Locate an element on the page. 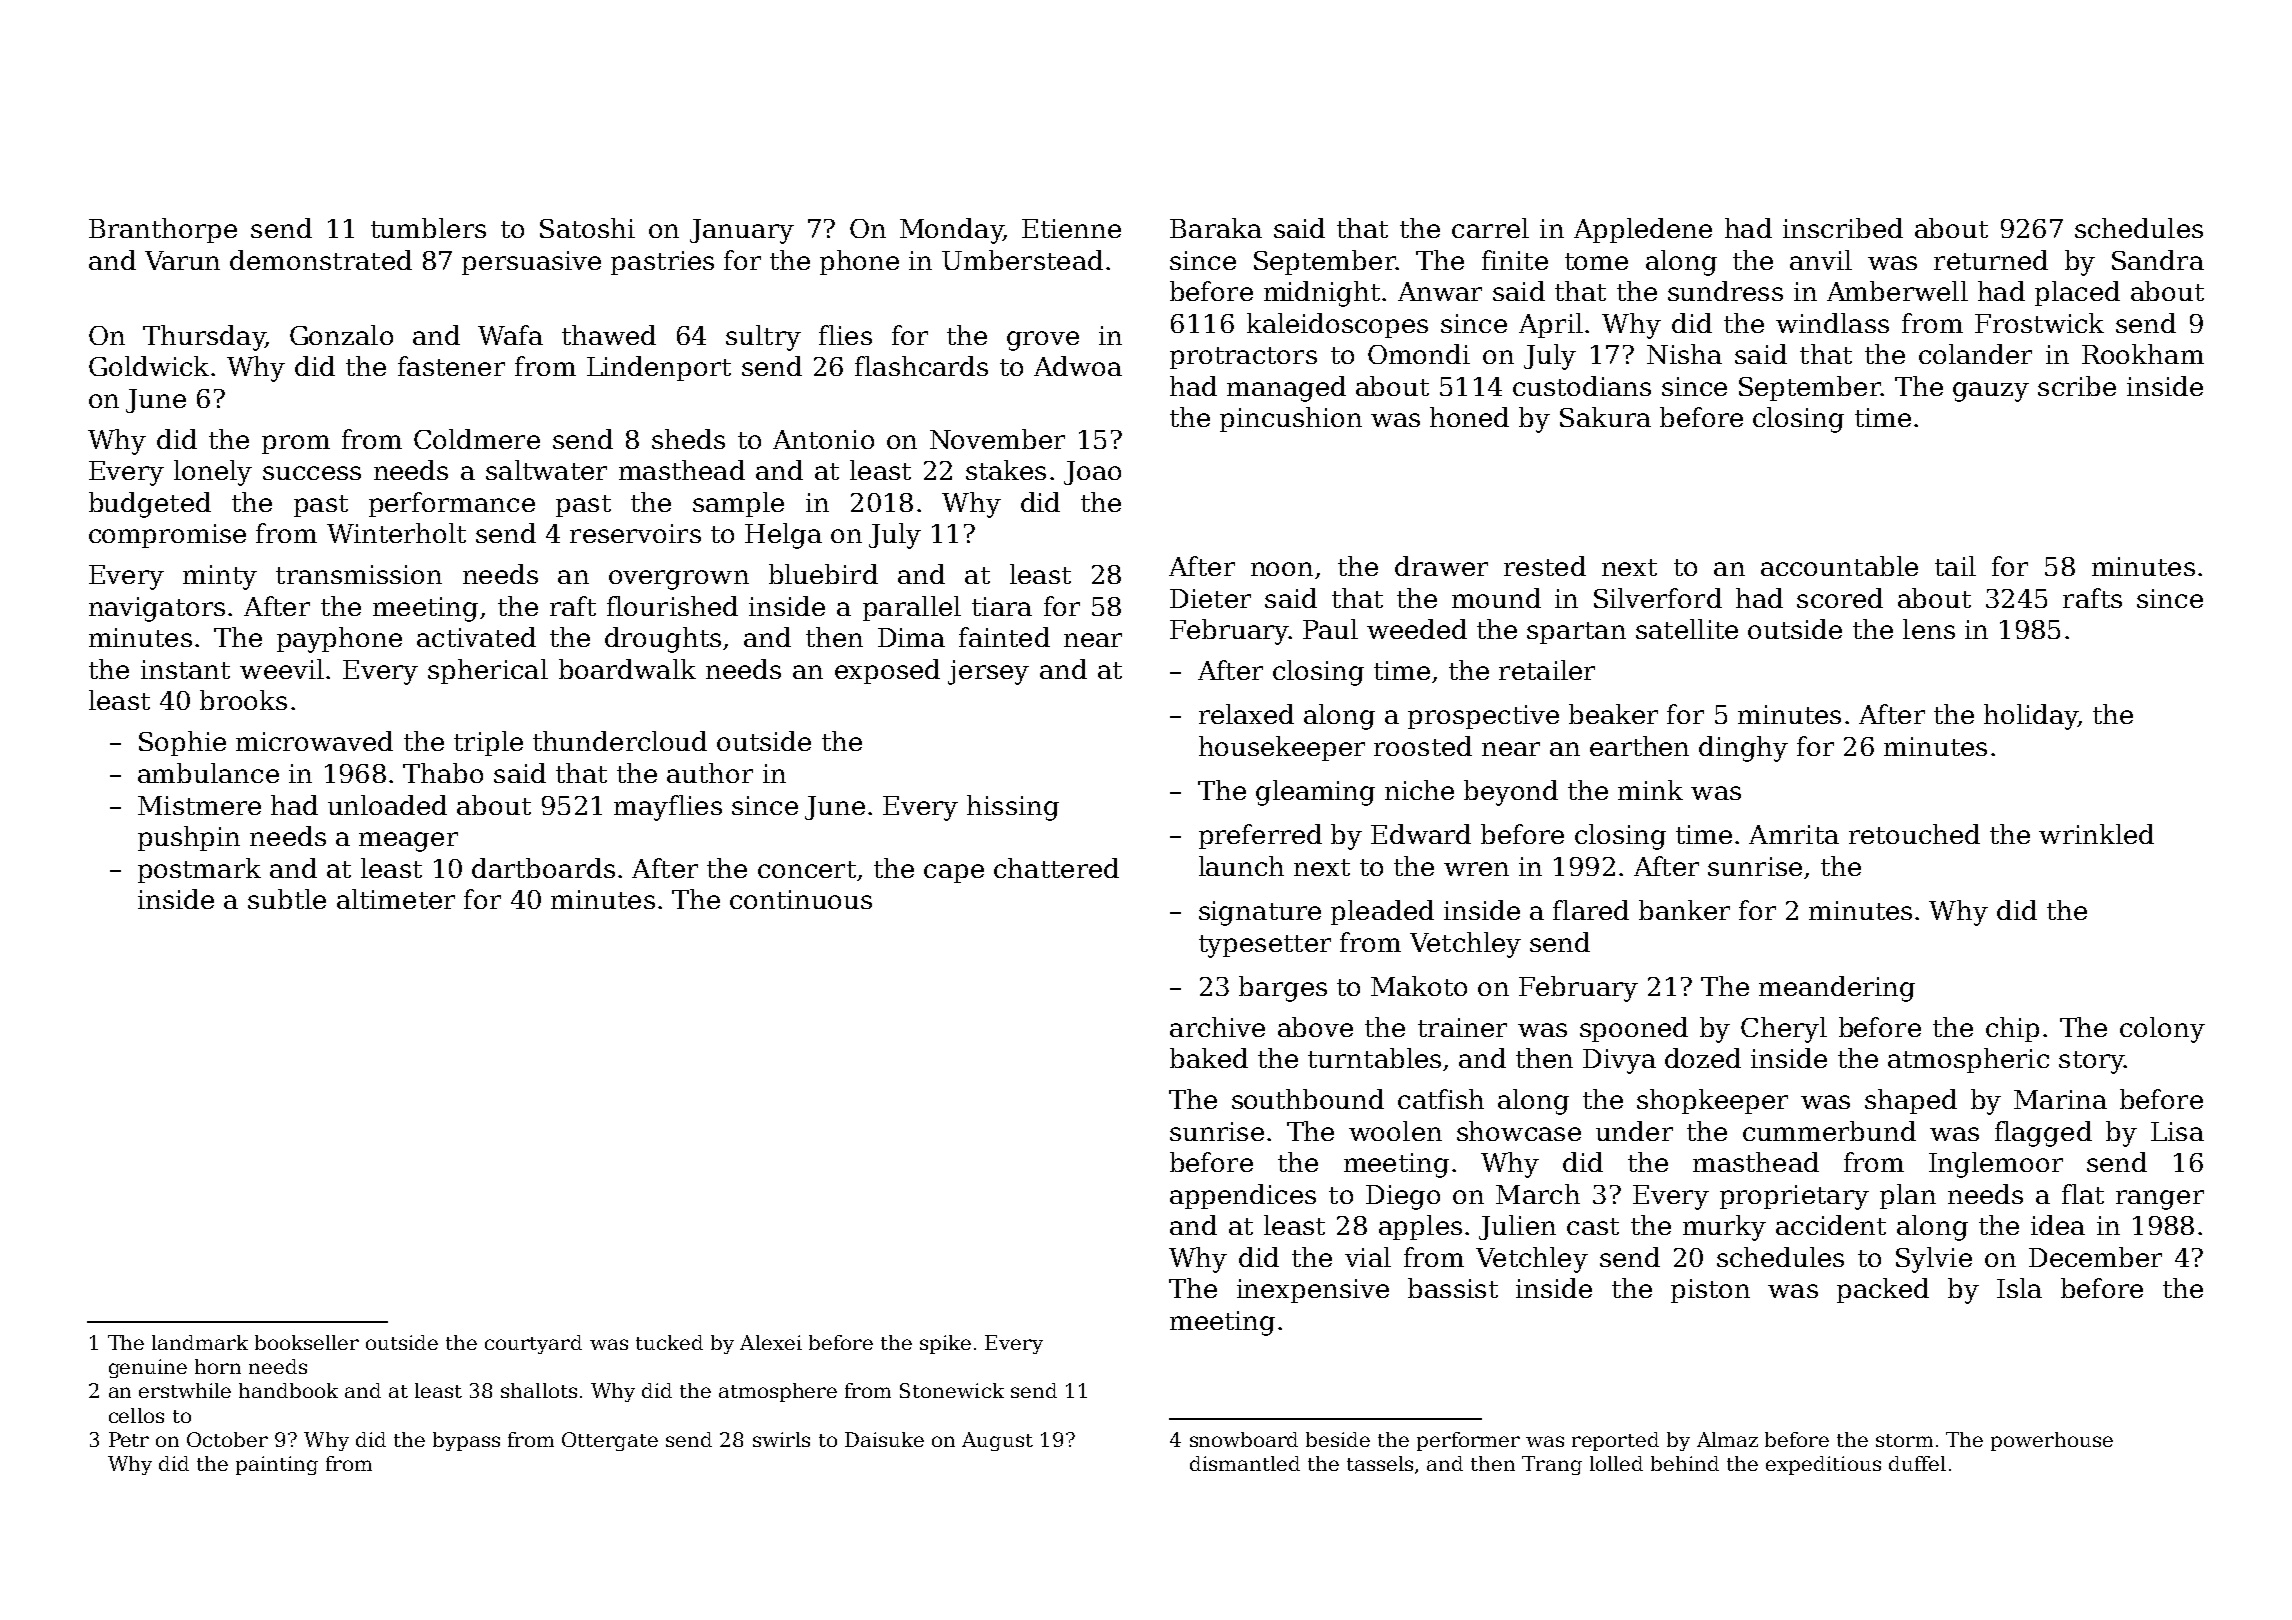 This image has height=1620, width=2292. postmark is located at coordinates (199, 870).
